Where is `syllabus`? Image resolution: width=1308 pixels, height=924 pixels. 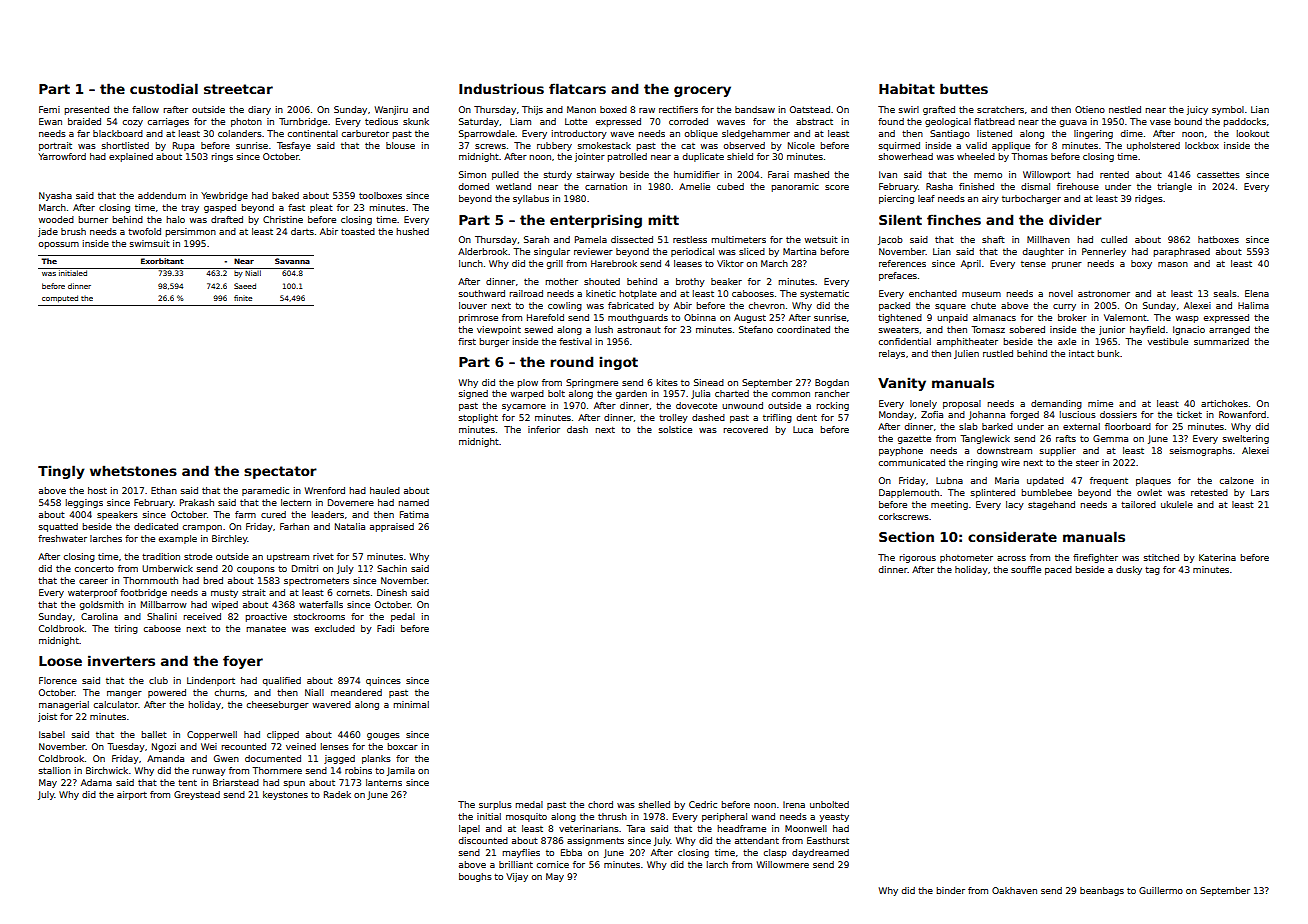 syllabus is located at coordinates (531, 199).
